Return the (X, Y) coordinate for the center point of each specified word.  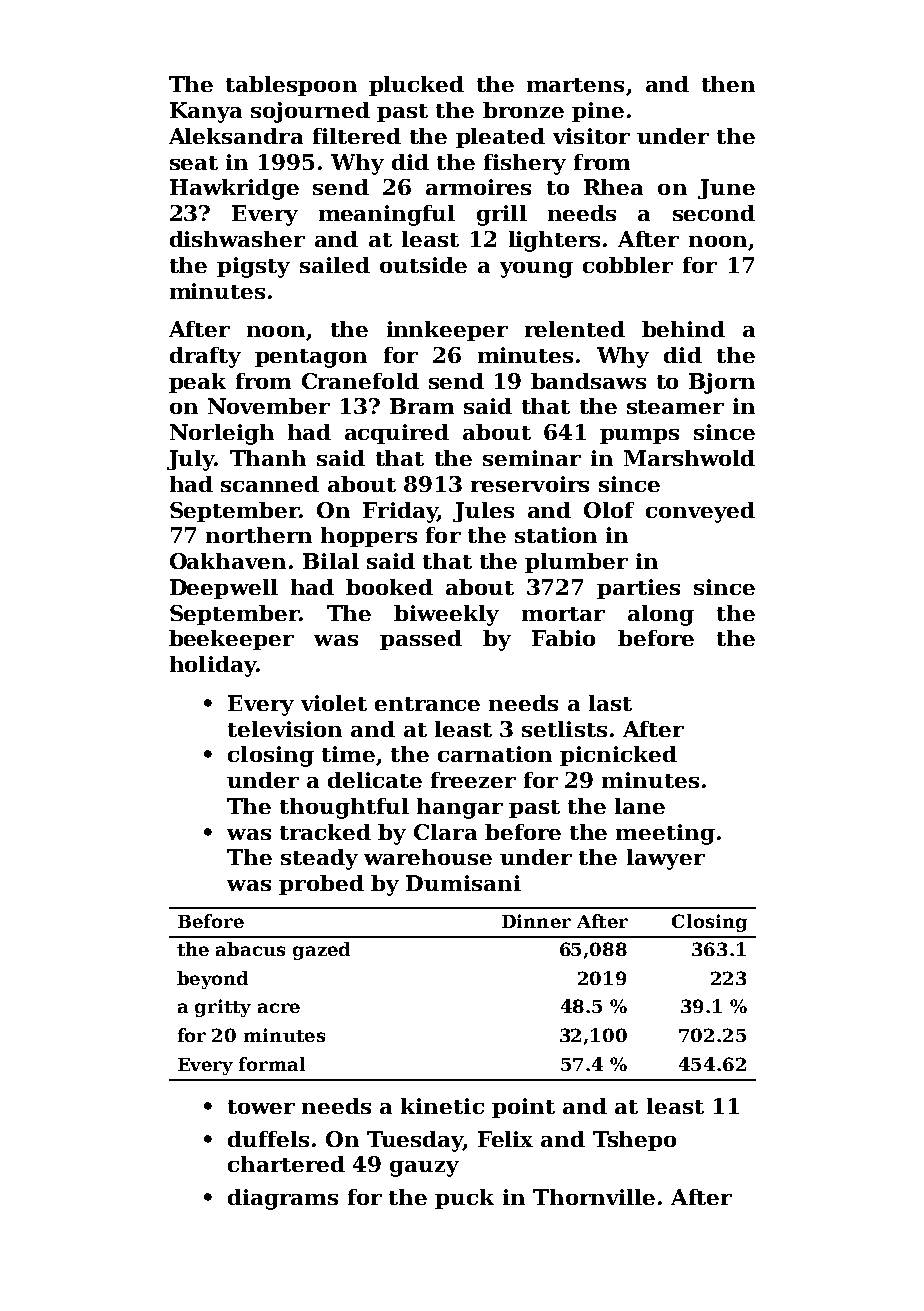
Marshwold (689, 458)
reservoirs (530, 484)
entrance (427, 704)
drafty (205, 357)
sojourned (310, 112)
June (726, 189)
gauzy (424, 1169)
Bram (422, 406)
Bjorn (722, 383)
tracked (325, 832)
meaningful (387, 215)
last (610, 703)
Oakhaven (228, 561)
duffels (268, 1139)
